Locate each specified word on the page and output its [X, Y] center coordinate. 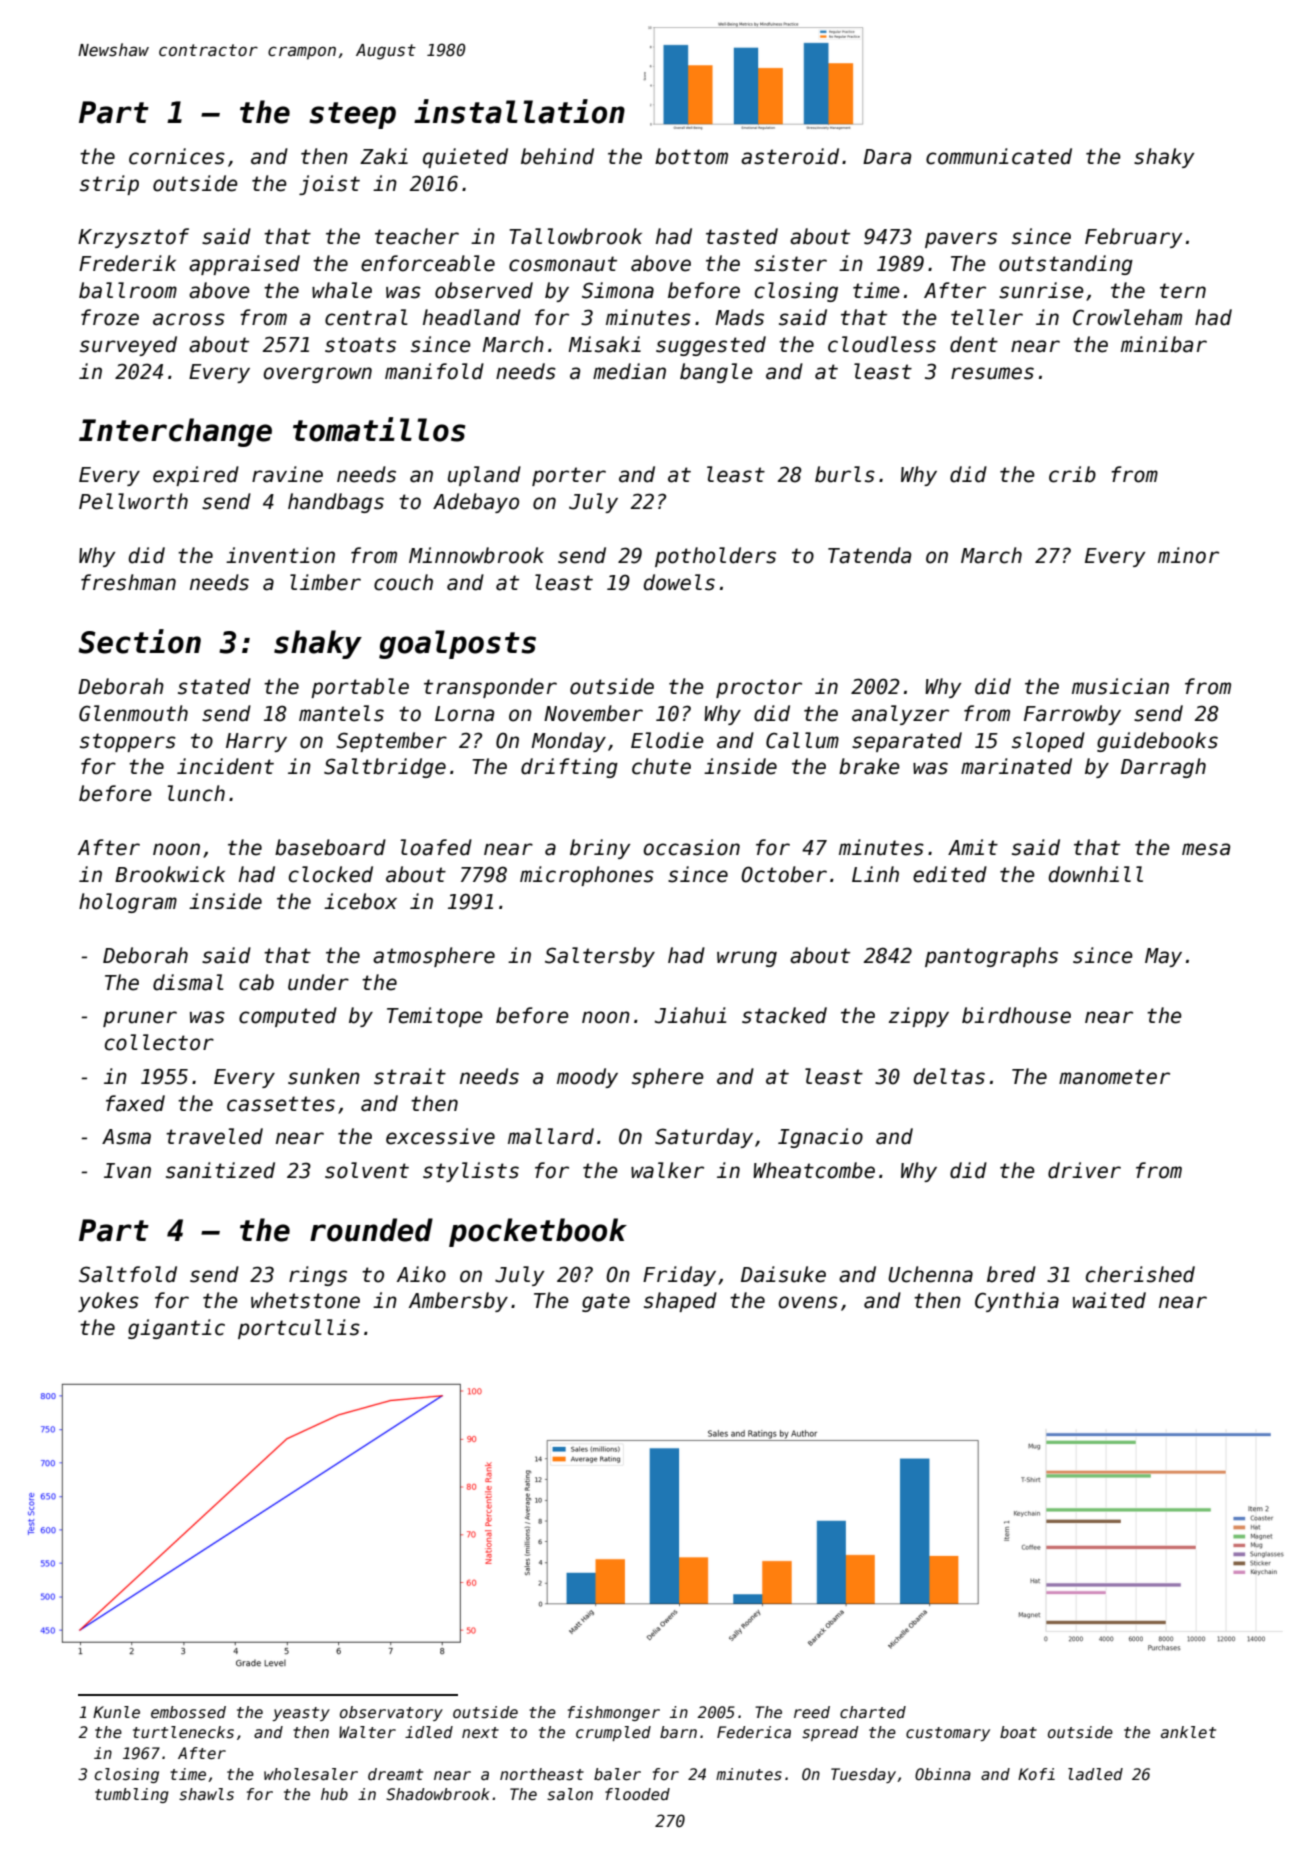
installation [519, 111]
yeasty [301, 1714]
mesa [1206, 849]
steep [352, 115]
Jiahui [690, 1015]
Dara [887, 157]
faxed [135, 1103]
